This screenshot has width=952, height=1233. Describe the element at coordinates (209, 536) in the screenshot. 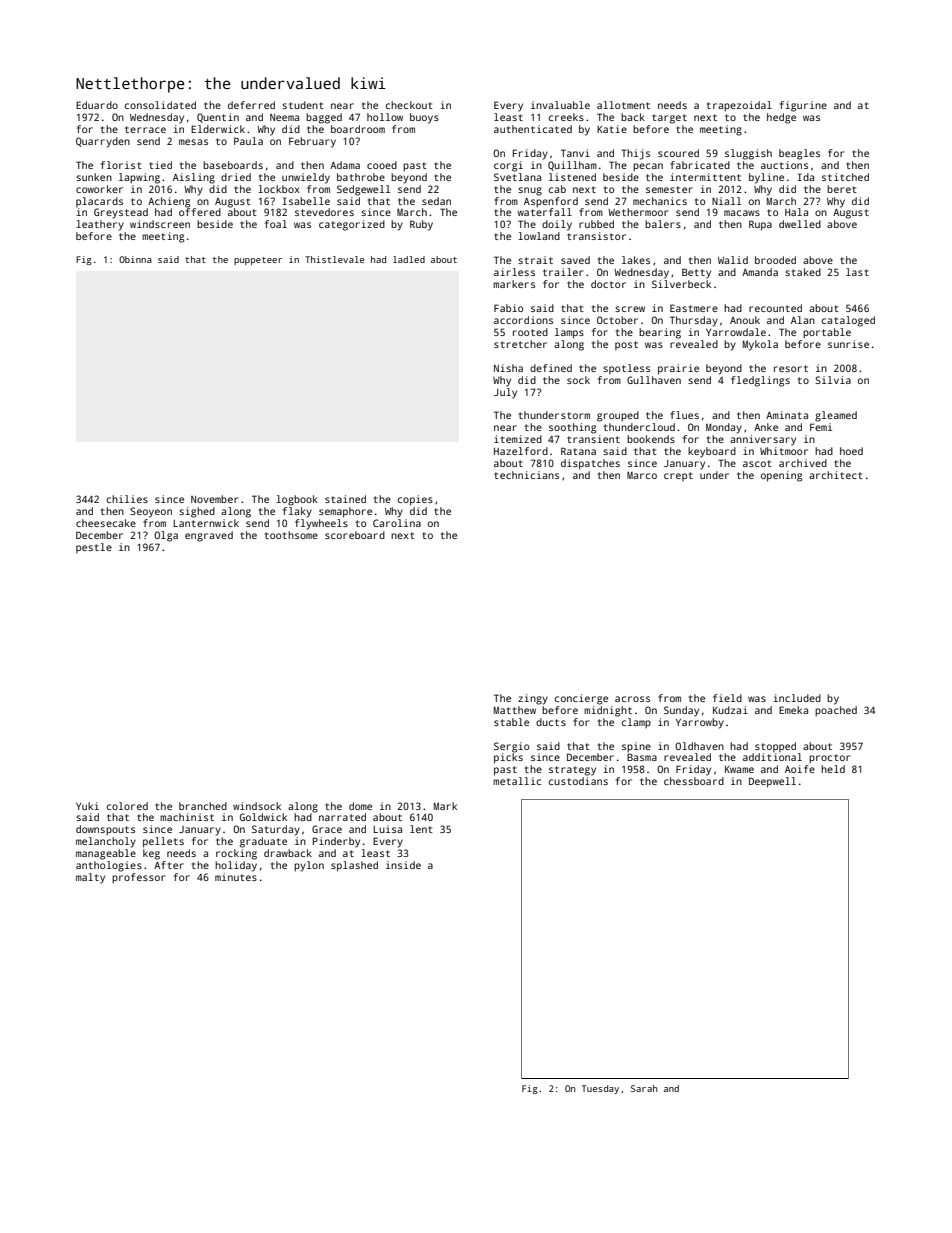

I see `engraved` at that location.
